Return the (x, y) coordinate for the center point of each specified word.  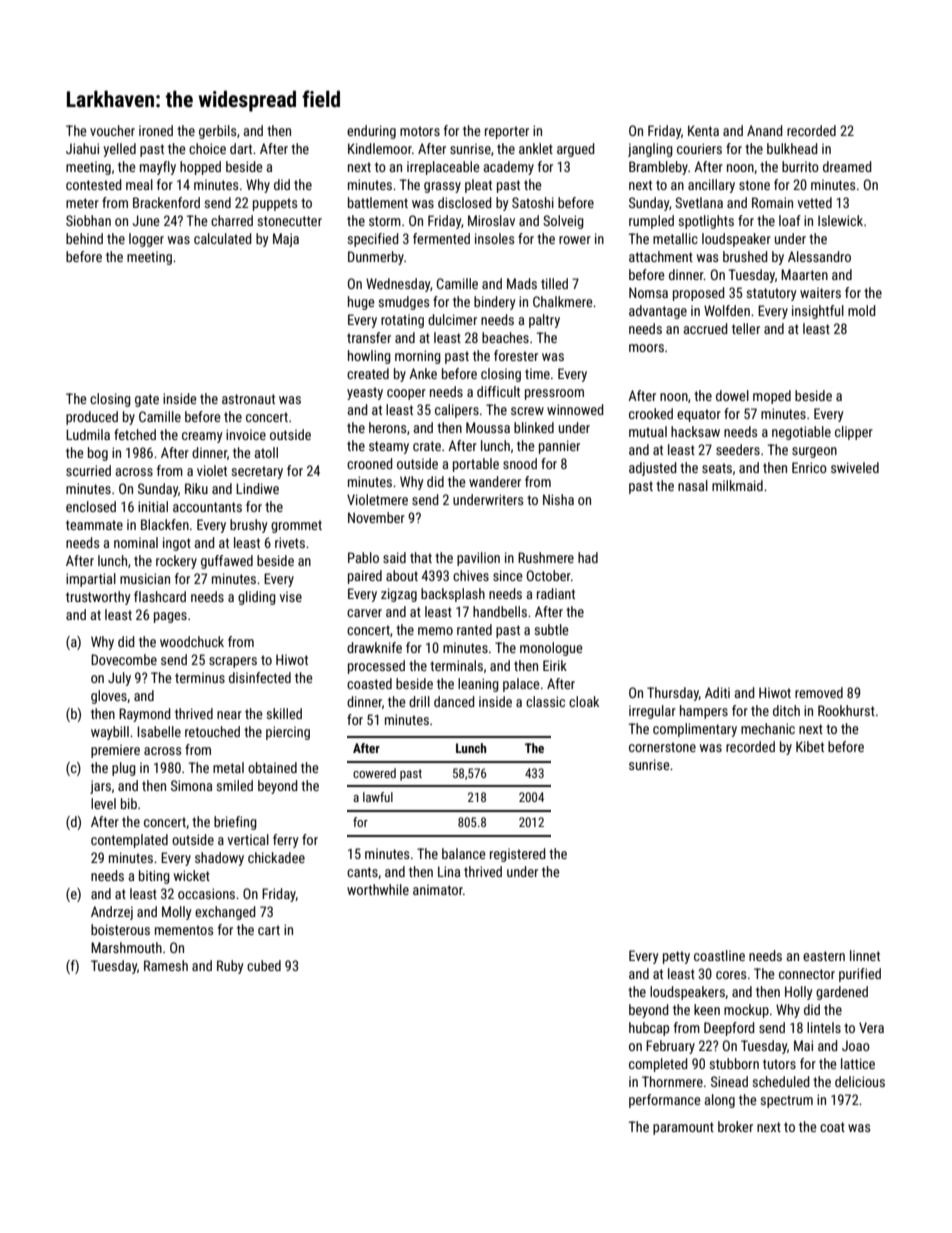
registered (518, 855)
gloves (109, 697)
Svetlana (699, 202)
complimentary (695, 730)
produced (92, 418)
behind (84, 238)
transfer (369, 337)
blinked (534, 427)
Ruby (230, 967)
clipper (854, 433)
